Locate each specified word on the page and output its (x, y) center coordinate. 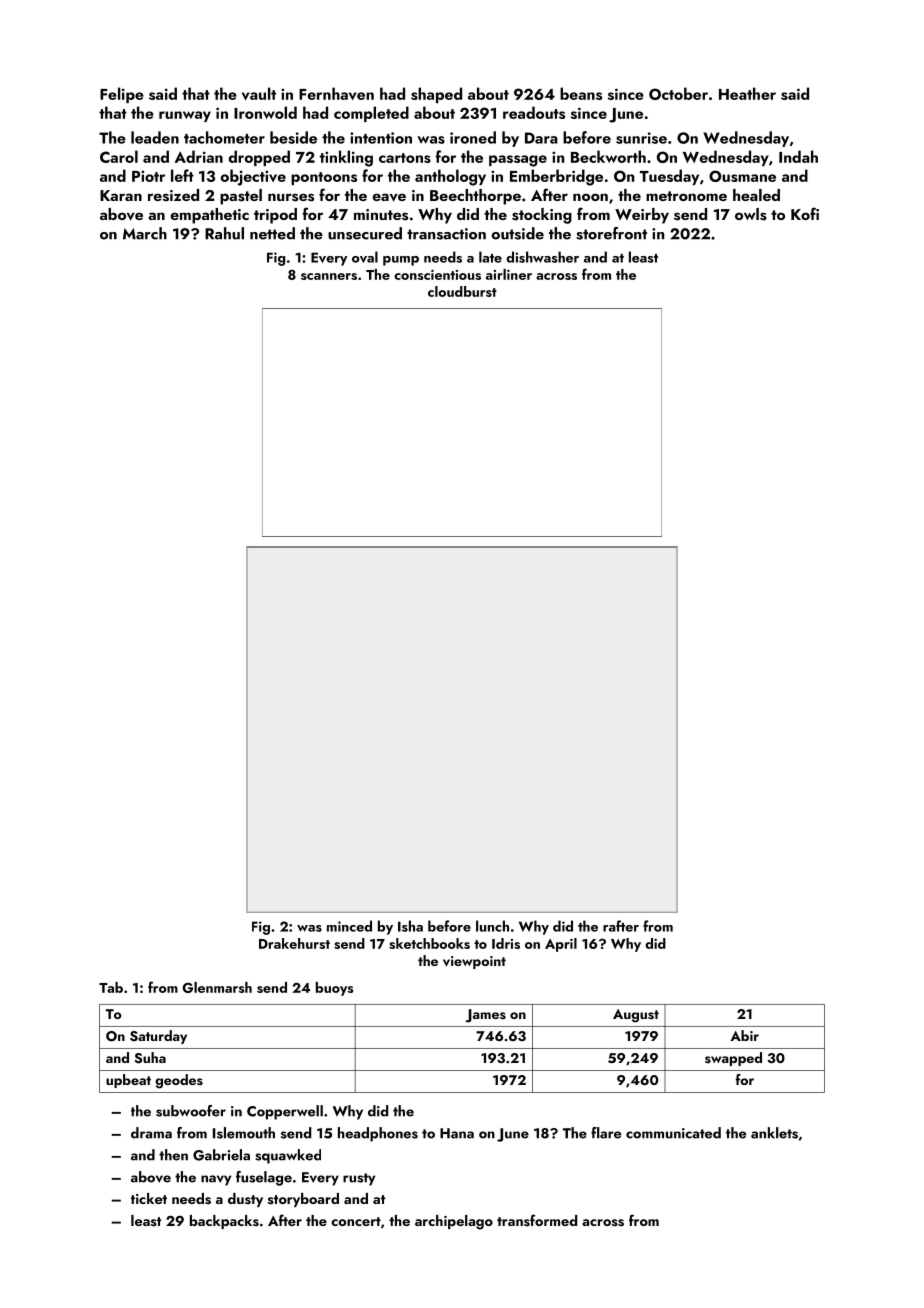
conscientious (437, 275)
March (145, 233)
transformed (537, 1220)
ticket (149, 1198)
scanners (329, 276)
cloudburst (462, 291)
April (561, 945)
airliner (509, 274)
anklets (774, 1133)
